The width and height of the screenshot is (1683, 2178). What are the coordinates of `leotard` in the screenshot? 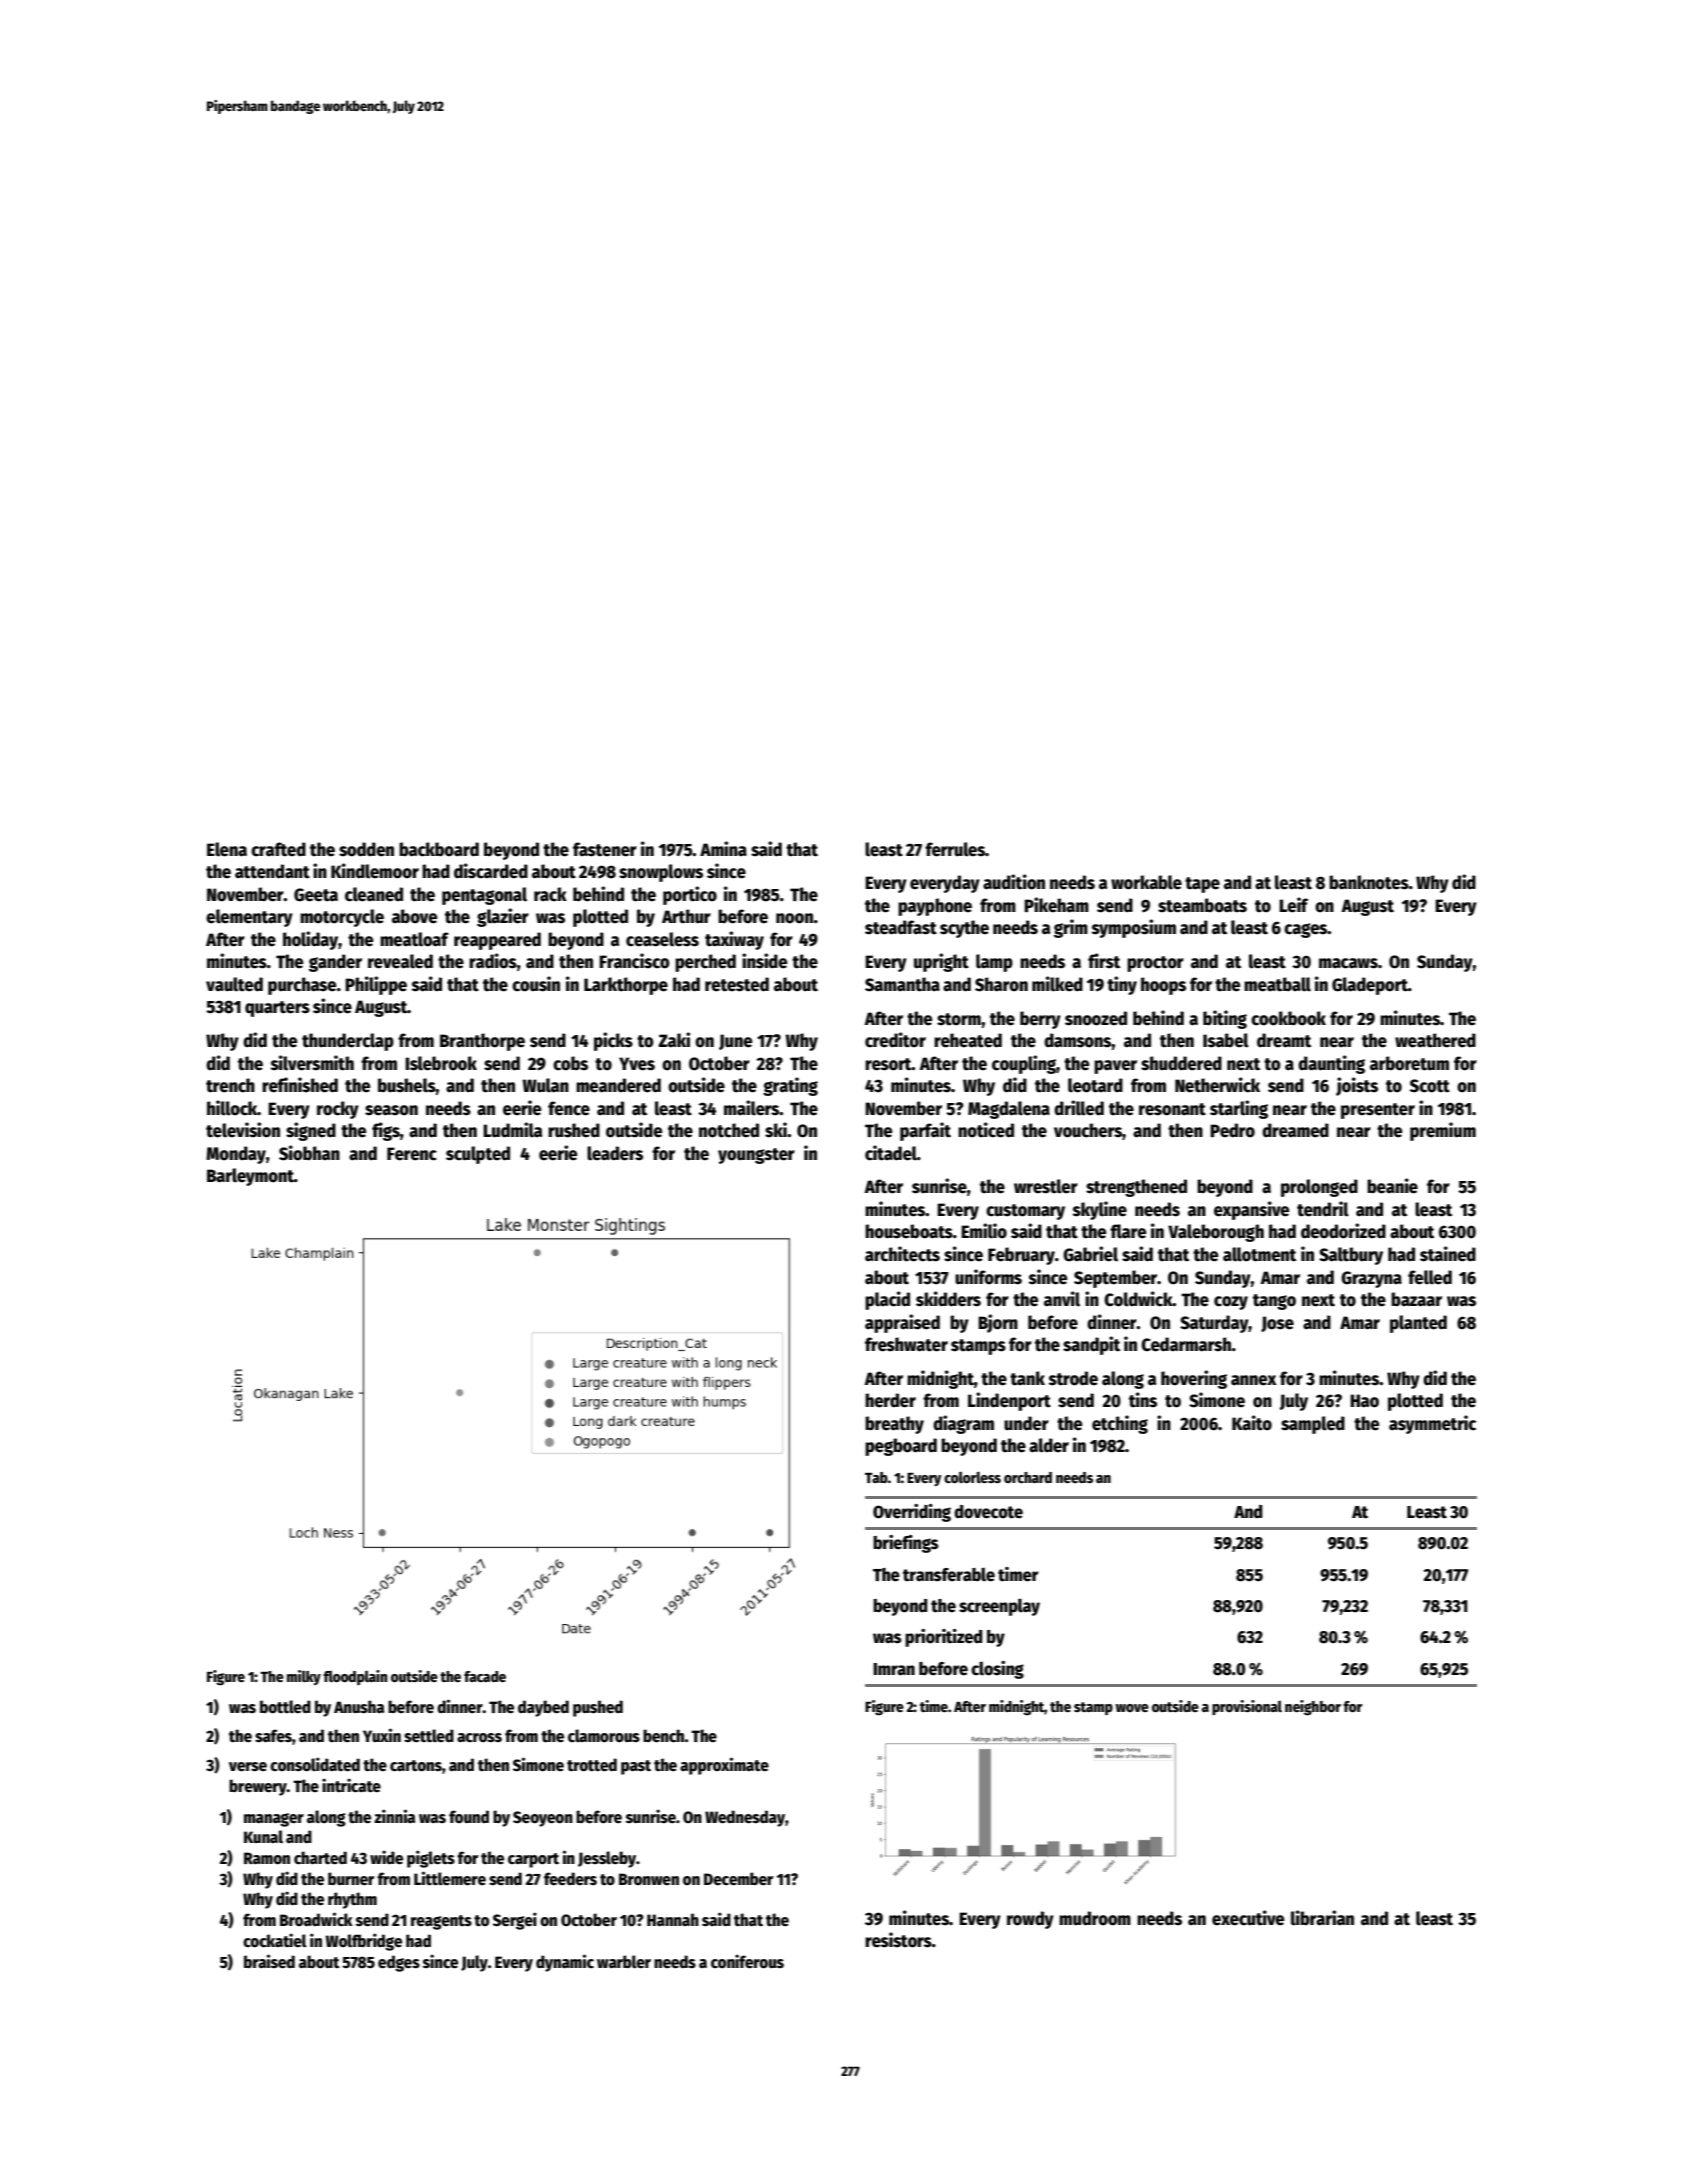 It's located at (1095, 1085).
